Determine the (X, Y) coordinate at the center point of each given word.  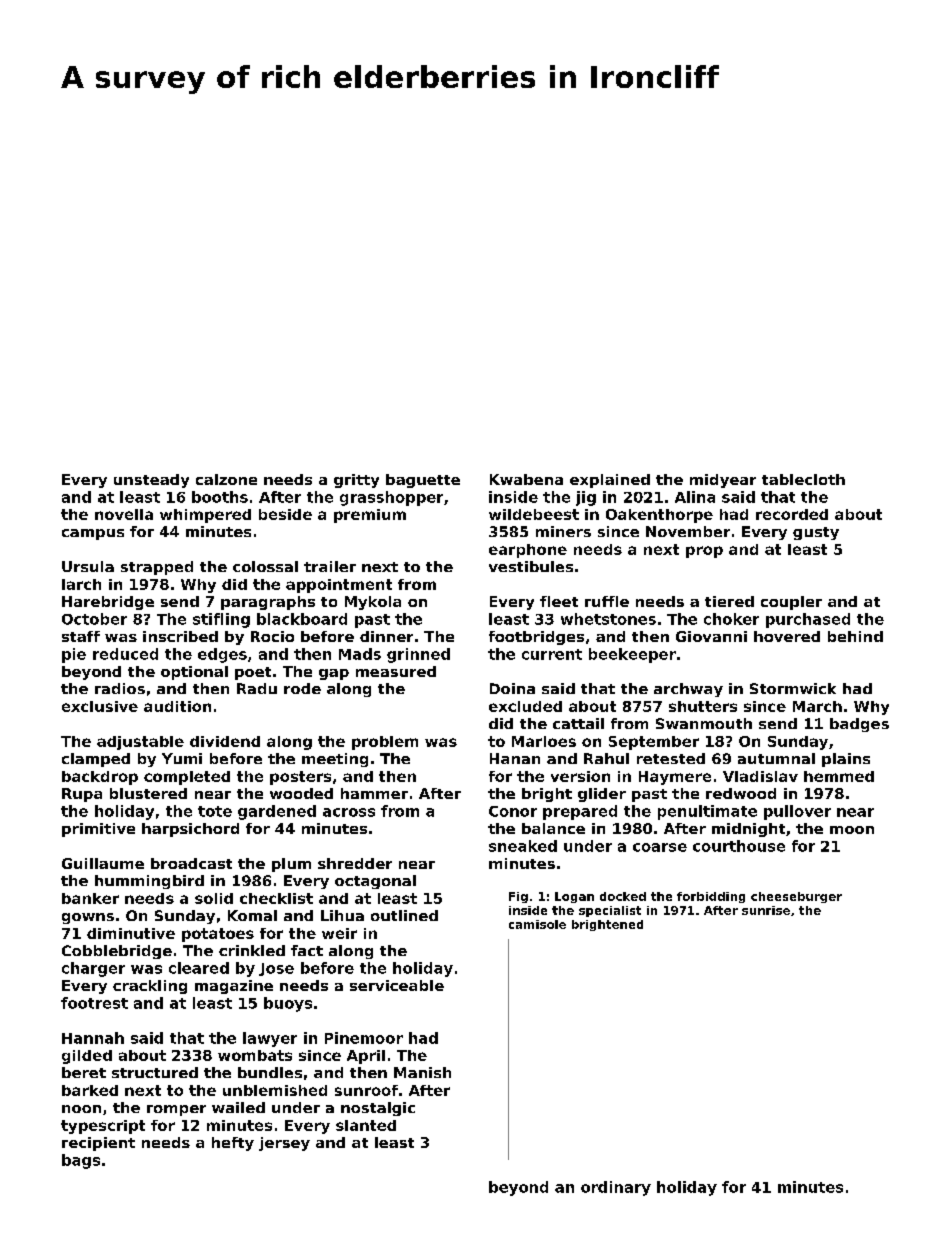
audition (177, 706)
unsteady (151, 481)
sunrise (766, 910)
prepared (580, 812)
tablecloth (803, 479)
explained (610, 481)
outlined (404, 915)
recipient (98, 1144)
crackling (150, 987)
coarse (660, 847)
